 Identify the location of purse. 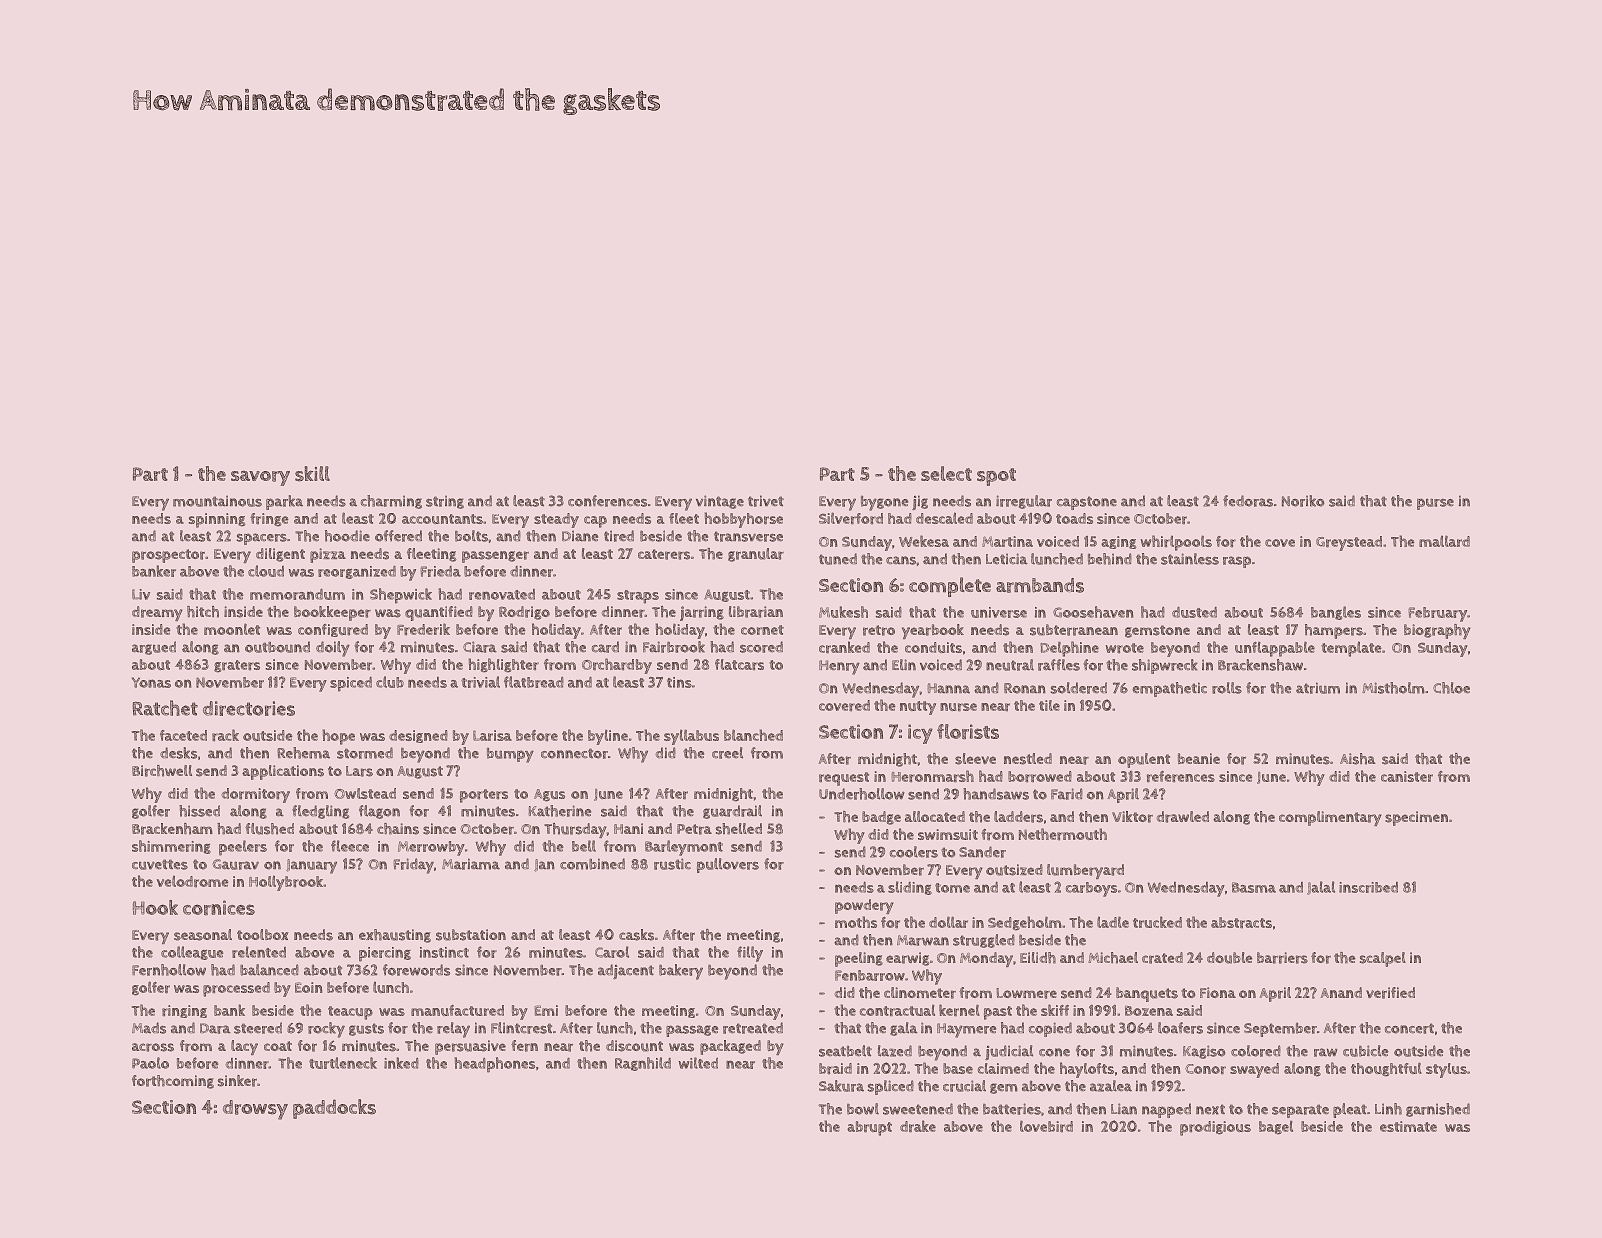
(1435, 504).
